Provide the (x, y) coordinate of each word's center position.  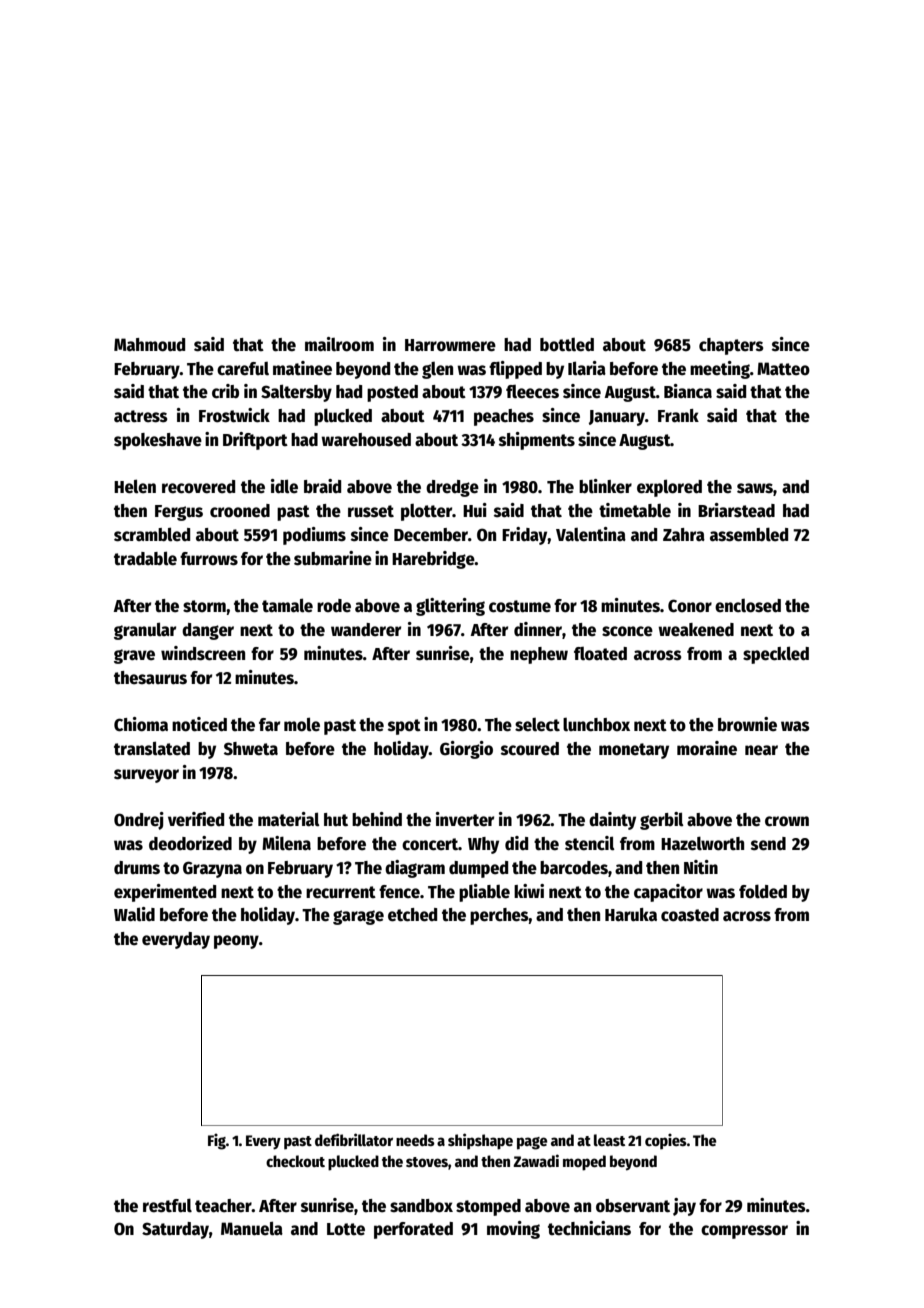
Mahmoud (149, 345)
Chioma (141, 724)
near (761, 750)
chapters (731, 346)
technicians (589, 1228)
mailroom (339, 344)
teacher (223, 1206)
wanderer (366, 630)
